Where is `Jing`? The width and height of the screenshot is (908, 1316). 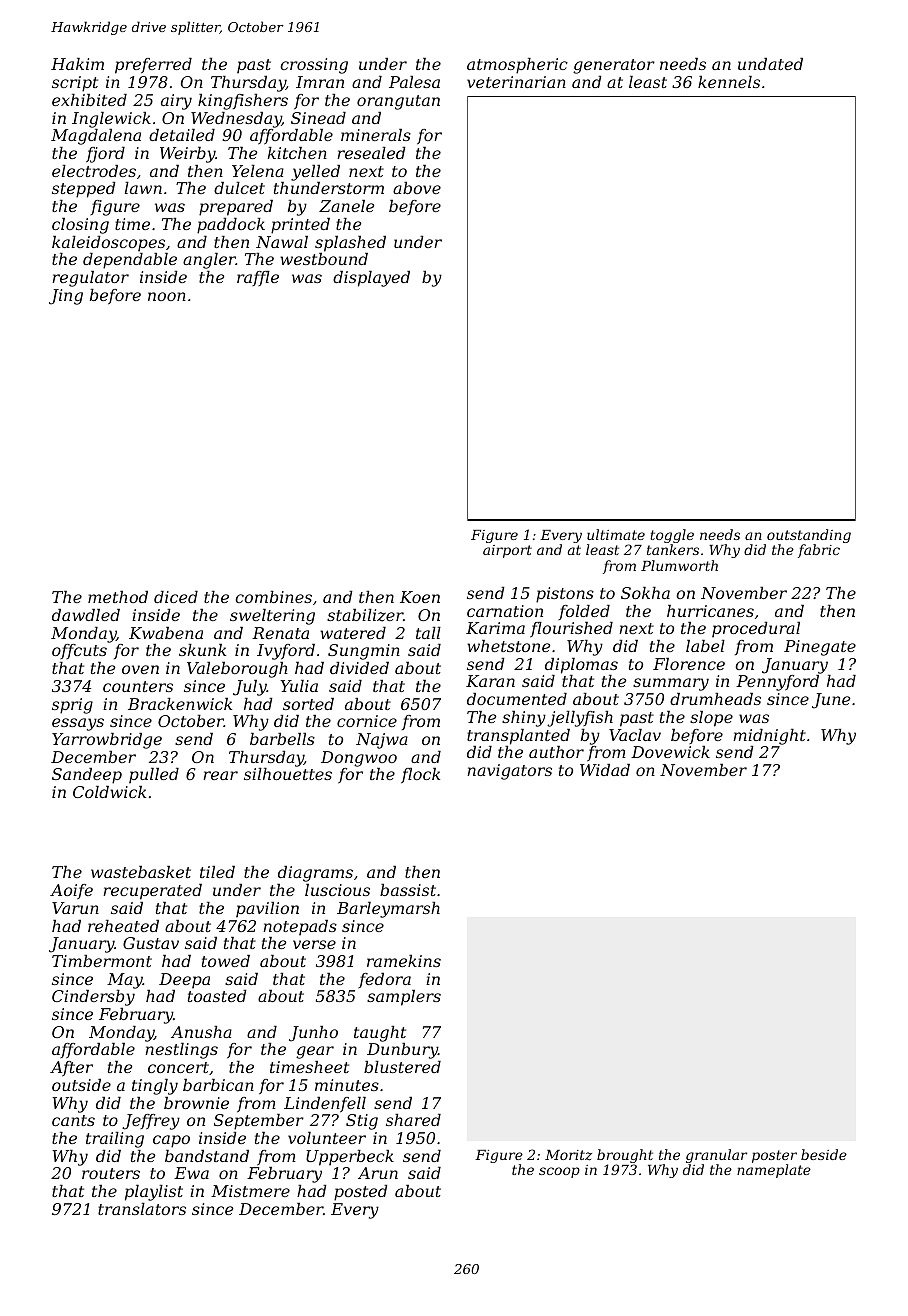
Jing is located at coordinates (66, 297).
